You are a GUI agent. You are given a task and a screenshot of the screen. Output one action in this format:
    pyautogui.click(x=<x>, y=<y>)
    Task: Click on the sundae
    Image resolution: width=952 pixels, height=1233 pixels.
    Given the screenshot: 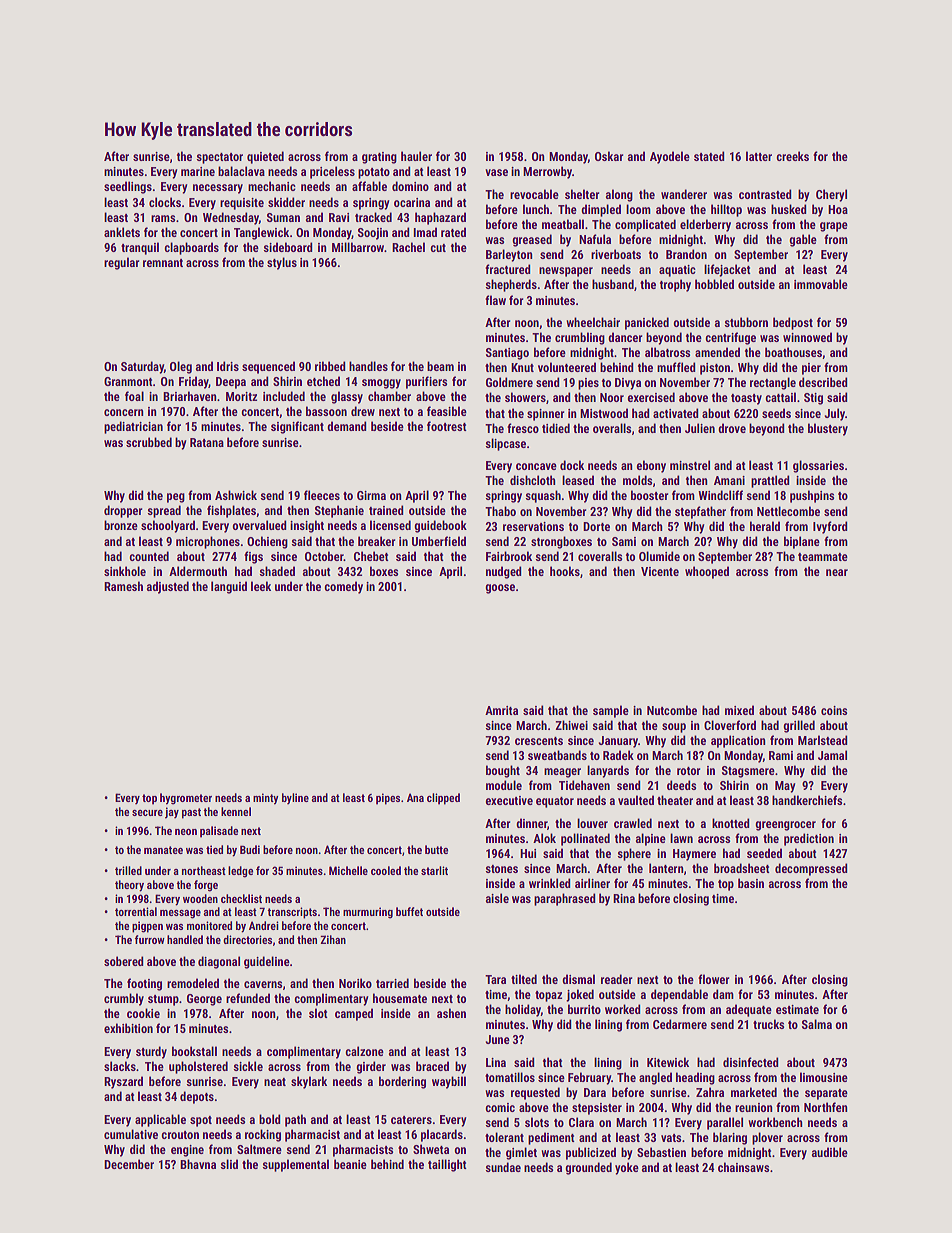 What is the action you would take?
    pyautogui.click(x=503, y=1167)
